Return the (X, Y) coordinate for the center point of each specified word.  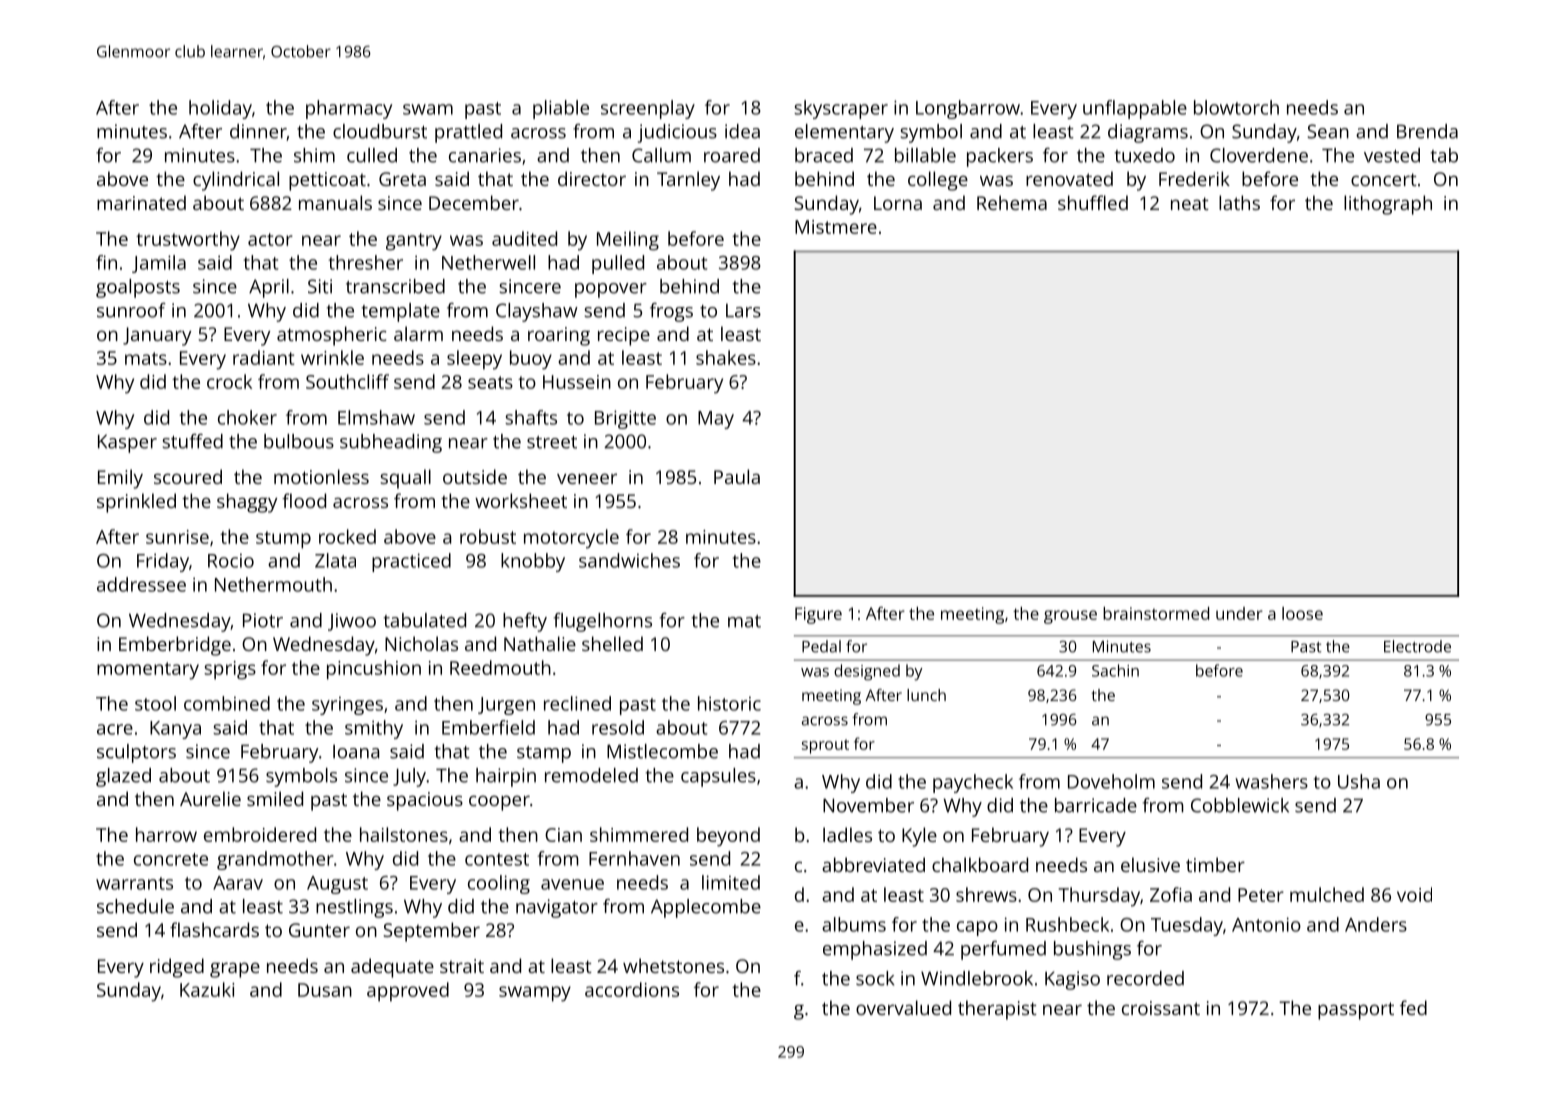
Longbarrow (968, 109)
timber (1215, 864)
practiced (411, 562)
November (868, 805)
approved (408, 992)
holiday (220, 109)
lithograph (1388, 205)
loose (1302, 613)
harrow (166, 834)
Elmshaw (376, 417)
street (552, 442)
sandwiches (629, 560)
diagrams (1148, 133)
